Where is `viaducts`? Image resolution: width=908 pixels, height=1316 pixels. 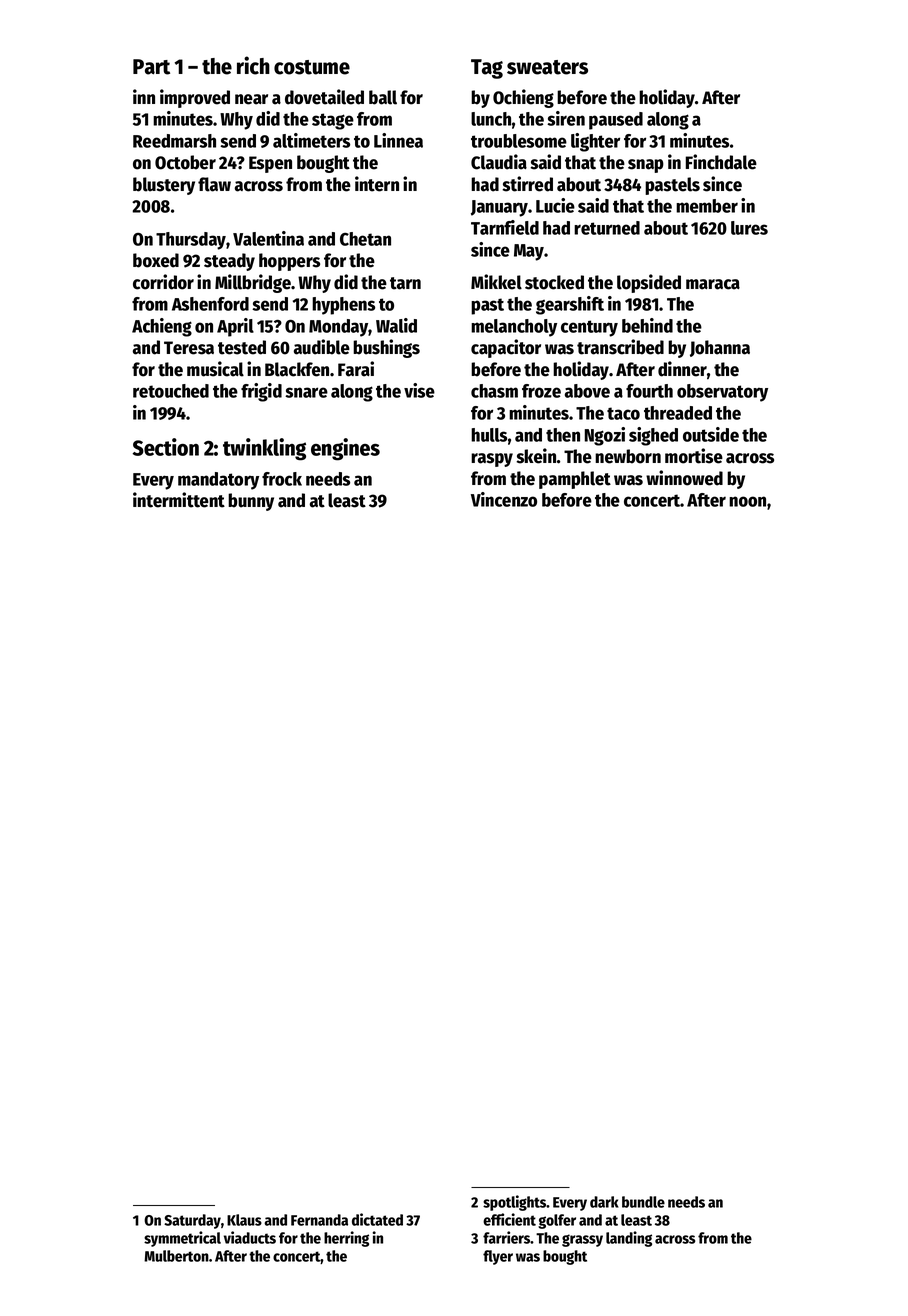
viaducts is located at coordinates (250, 1237).
